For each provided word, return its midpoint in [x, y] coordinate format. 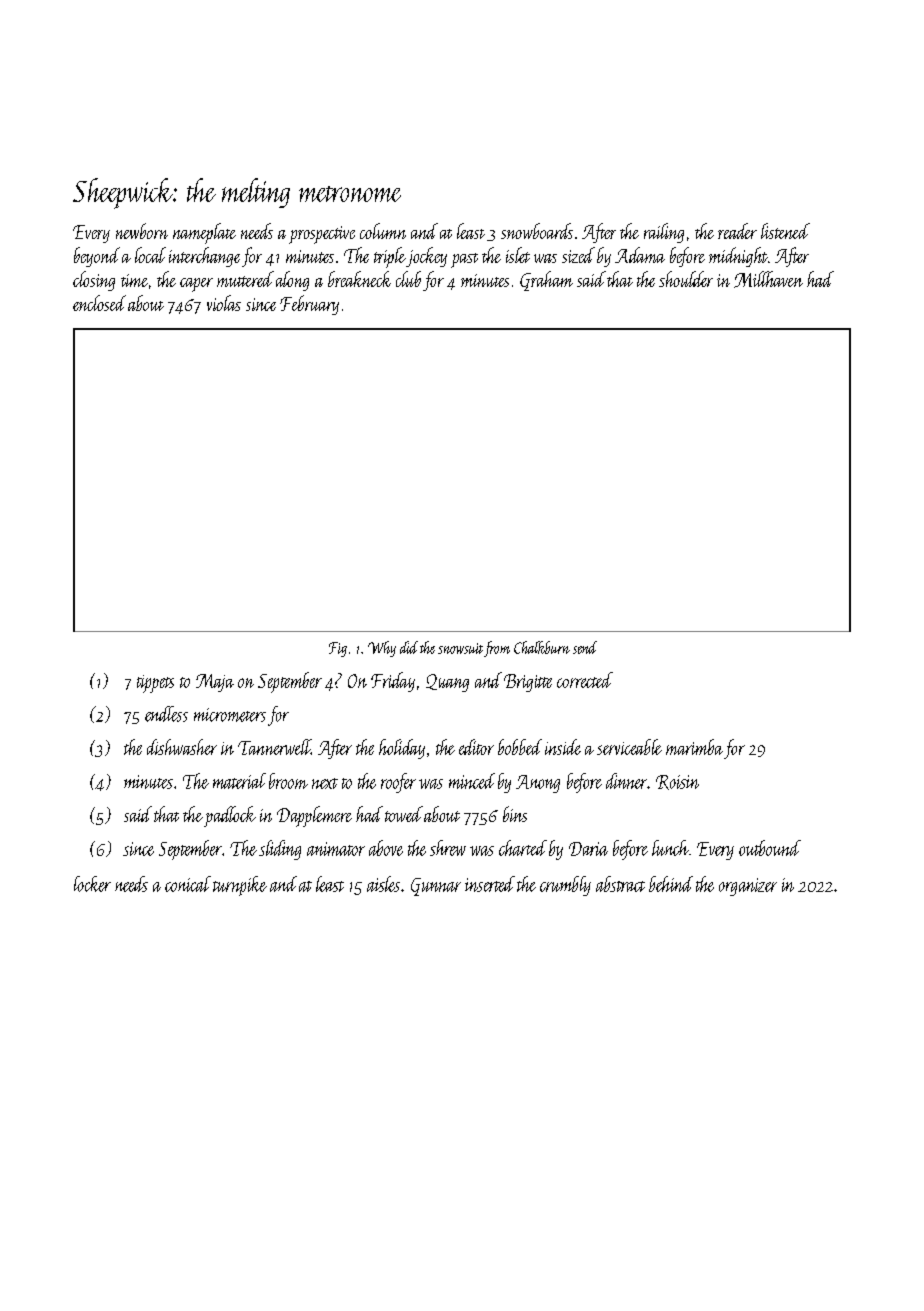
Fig [338, 649]
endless [166, 714]
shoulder [686, 279]
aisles [383, 884]
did [409, 647]
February [309, 305]
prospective [322, 235]
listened [785, 231]
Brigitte [528, 683]
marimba [694, 747]
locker [92, 884]
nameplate [204, 233]
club [408, 279]
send [585, 647]
